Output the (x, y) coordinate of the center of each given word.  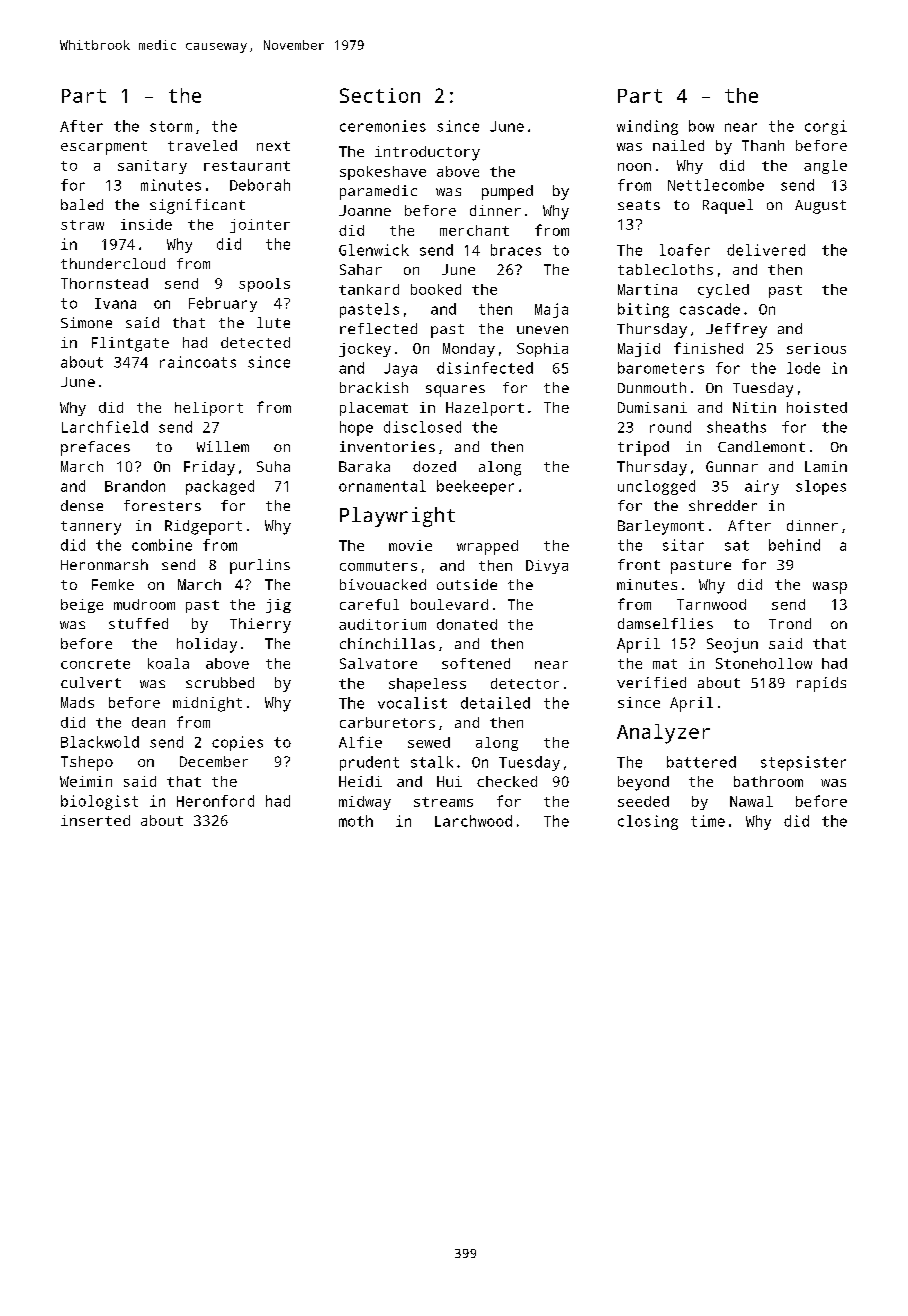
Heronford (215, 801)
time (708, 821)
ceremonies (383, 126)
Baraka (364, 466)
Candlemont (761, 446)
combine (162, 545)
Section (380, 95)
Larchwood (473, 821)
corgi (826, 127)
